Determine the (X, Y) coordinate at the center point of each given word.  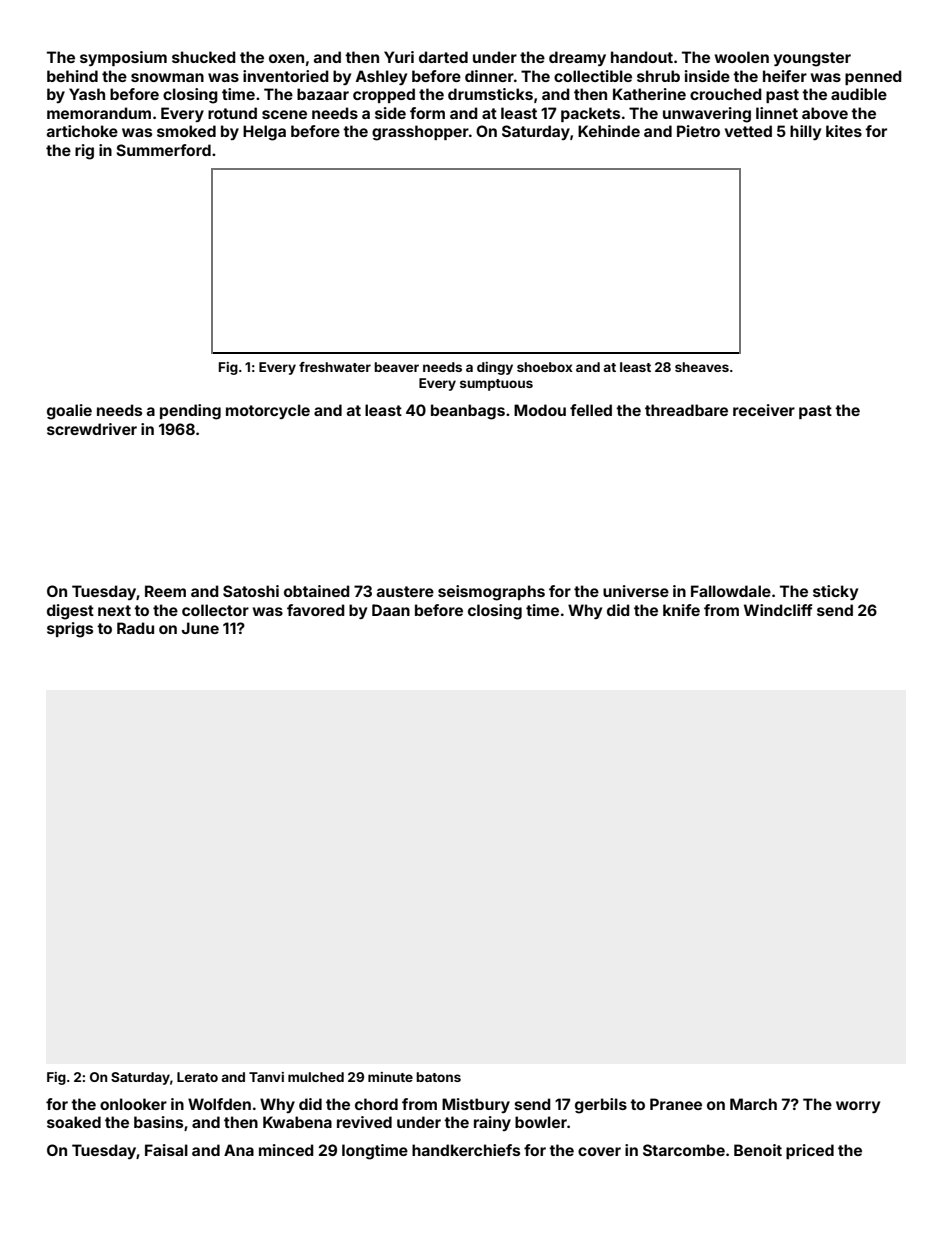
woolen (742, 57)
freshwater (335, 367)
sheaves (702, 367)
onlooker (133, 1104)
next (114, 610)
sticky (835, 592)
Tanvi (266, 1077)
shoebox (545, 367)
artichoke (82, 131)
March (753, 1104)
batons (438, 1077)
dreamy (577, 58)
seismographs (491, 593)
